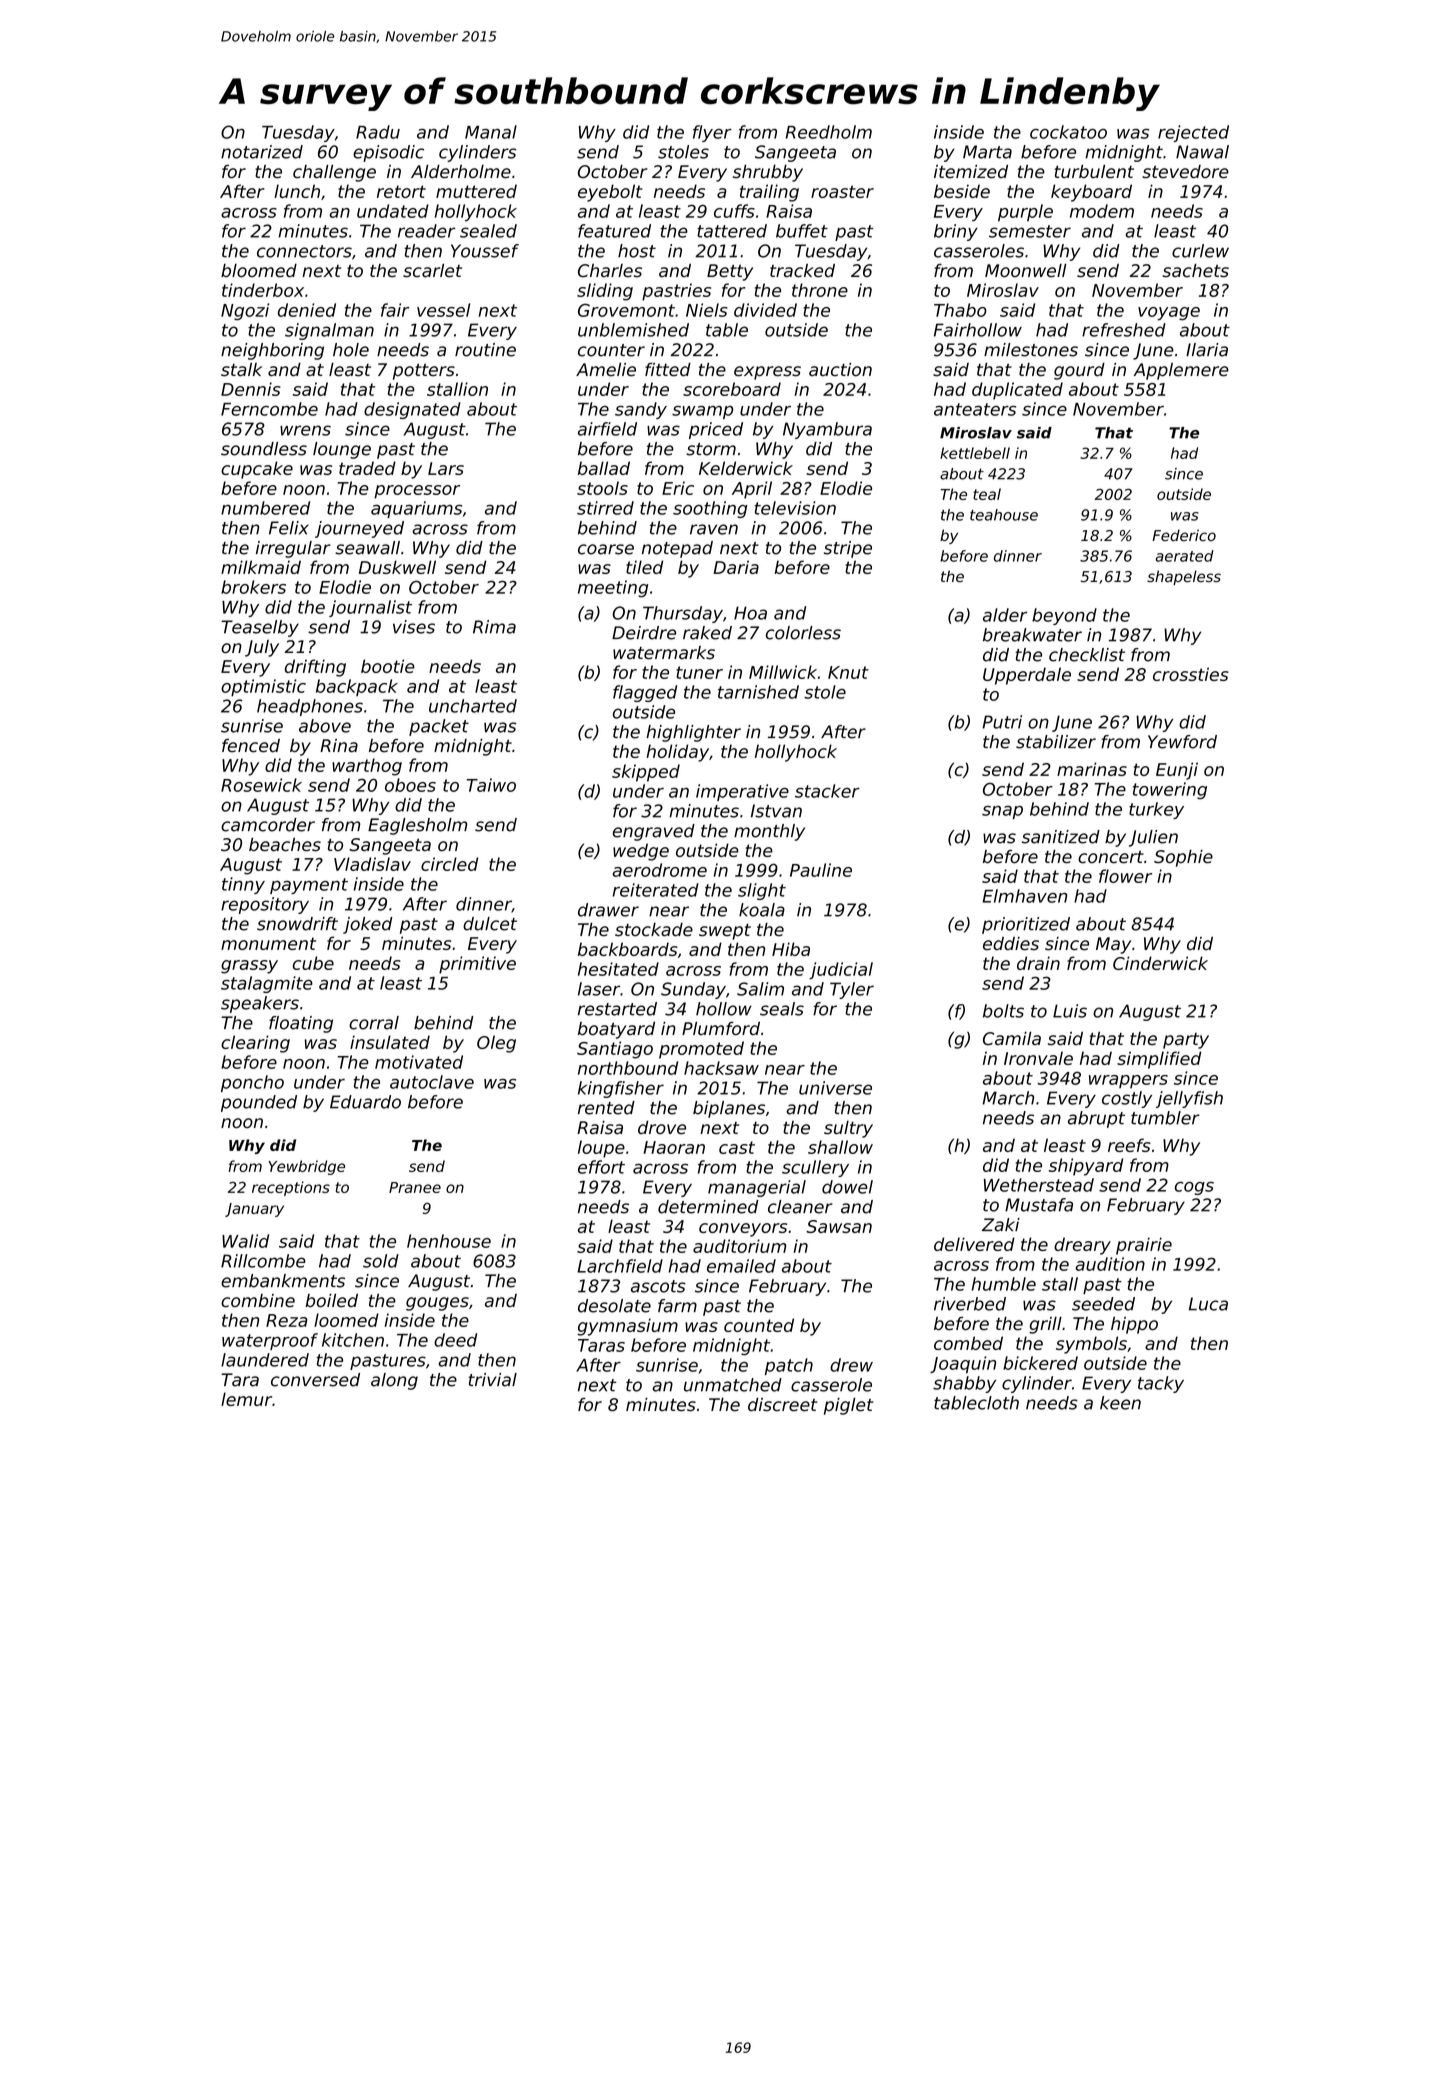 This page has height=2100, width=1450. I want to click on Marta, so click(987, 152).
